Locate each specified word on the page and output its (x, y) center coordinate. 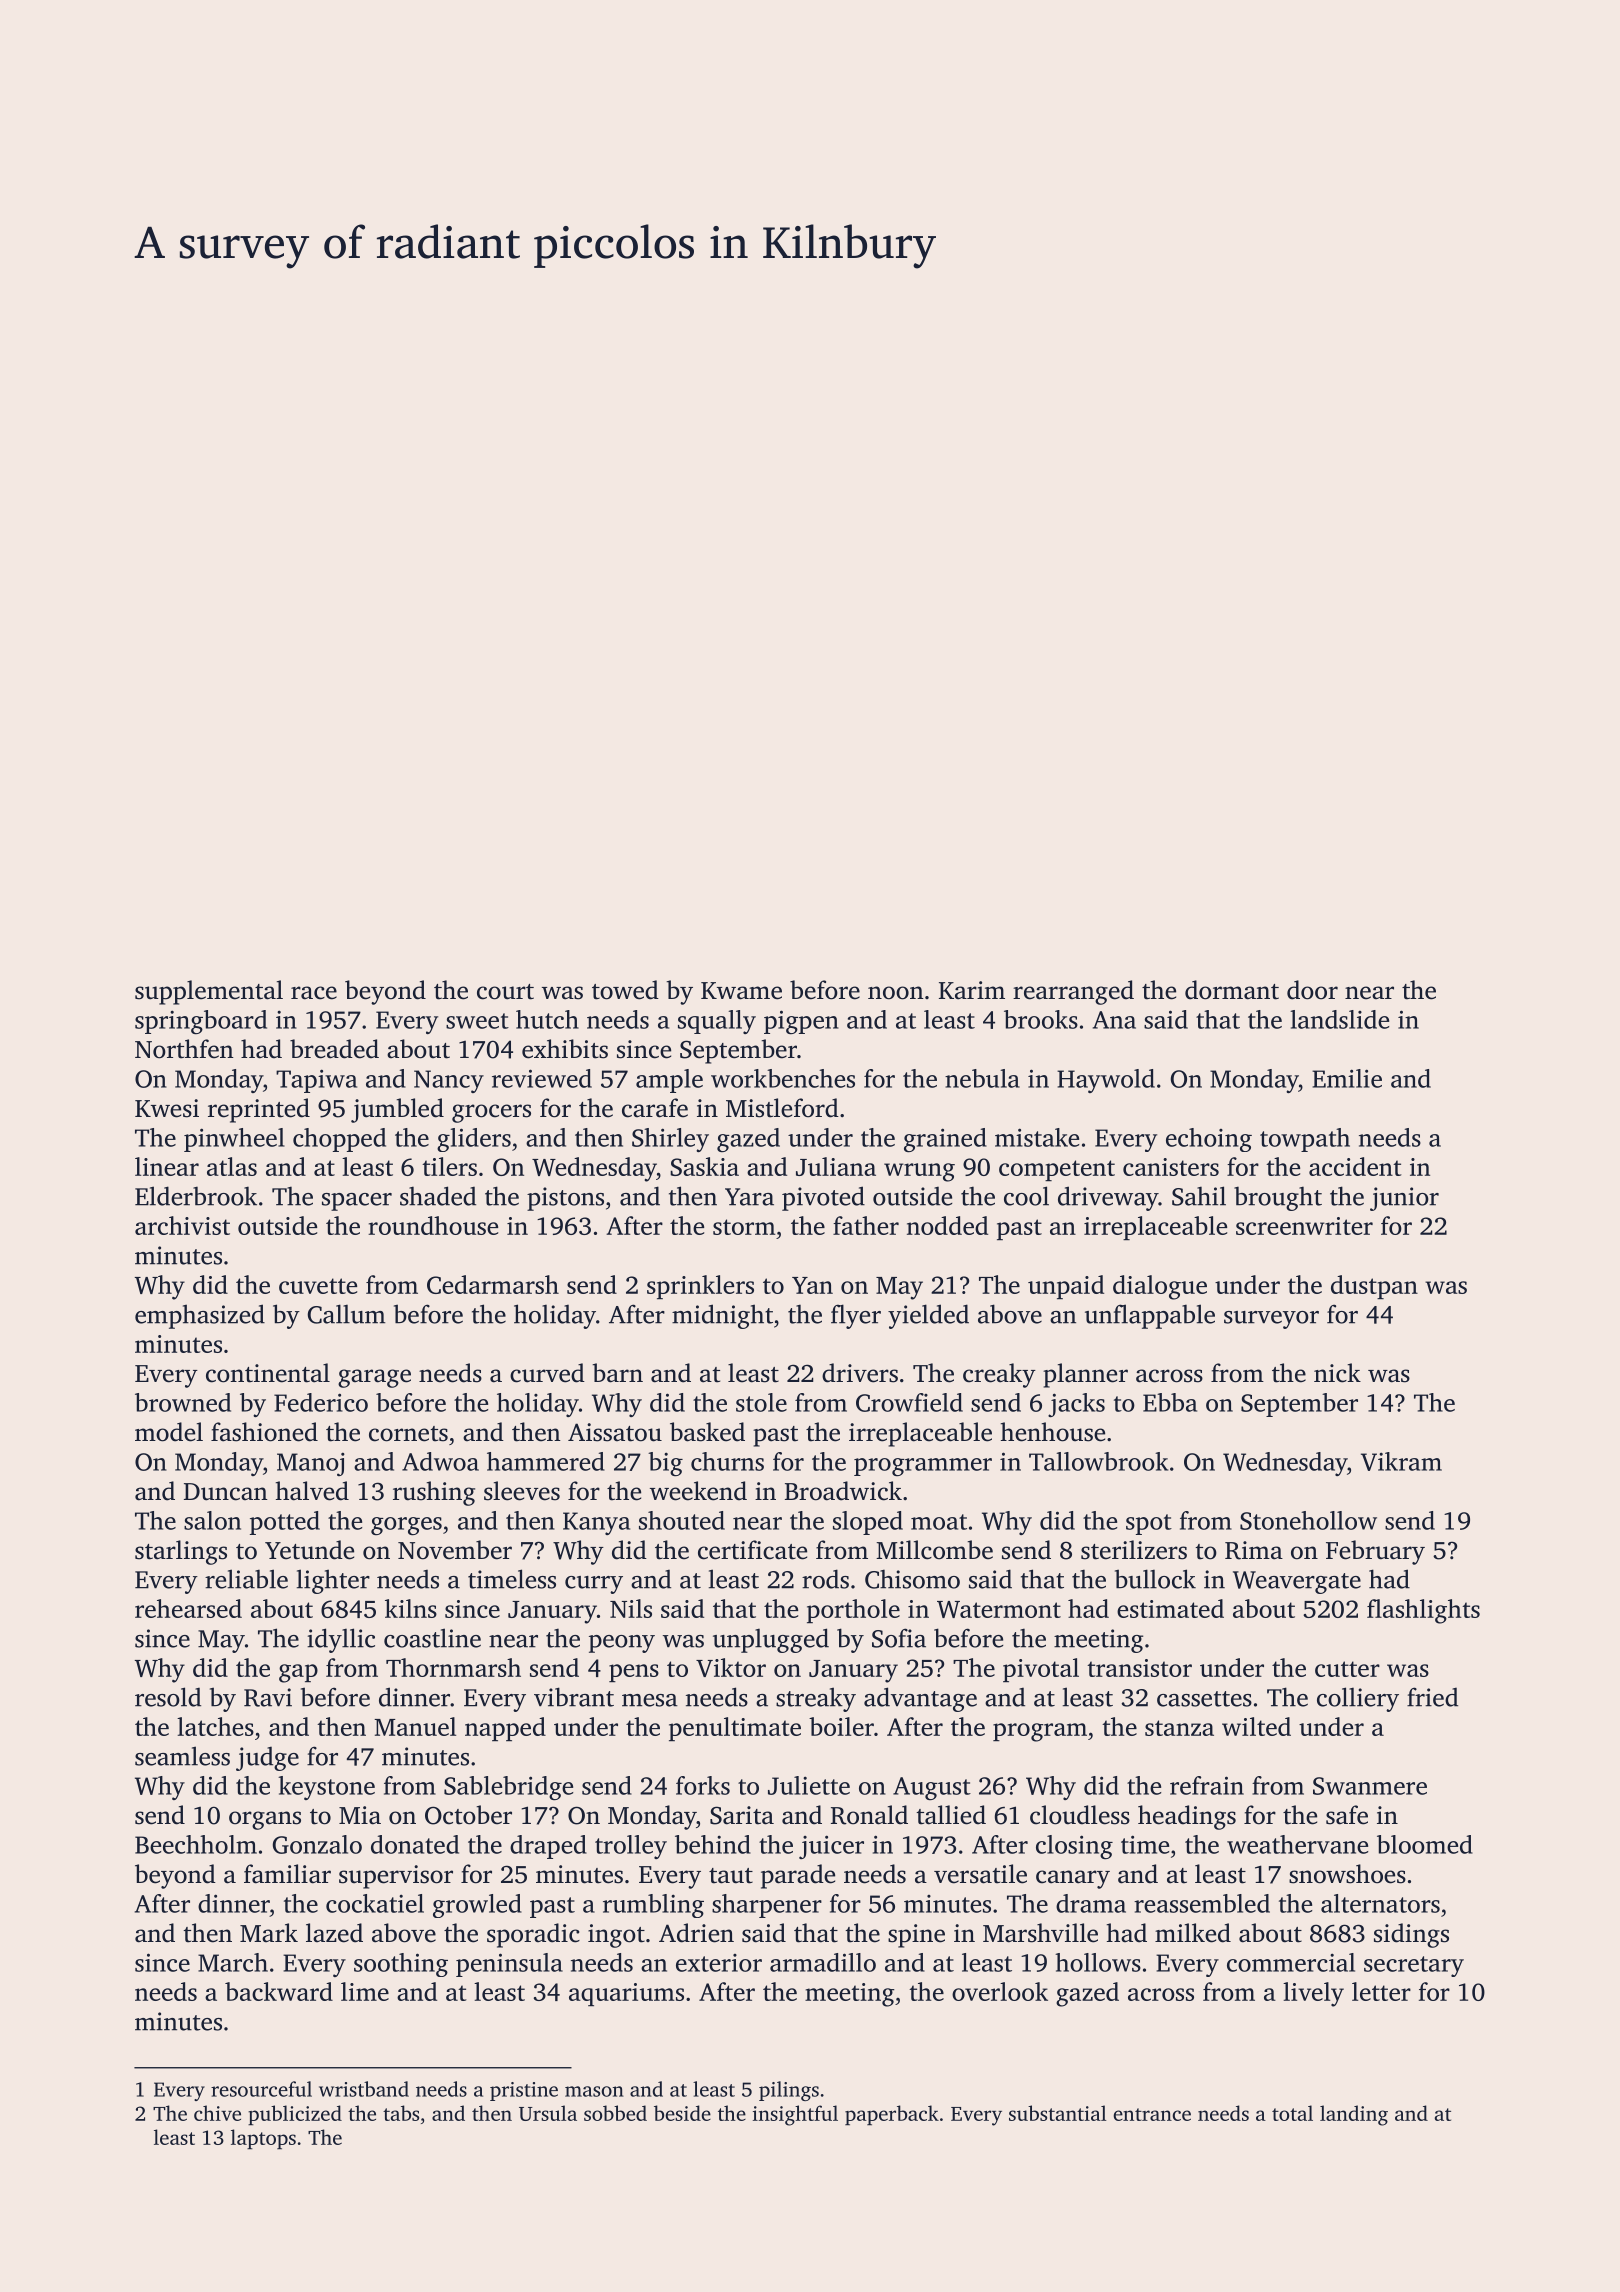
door (1312, 990)
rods (825, 1579)
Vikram (1401, 1461)
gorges (406, 1526)
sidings (1411, 1935)
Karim (972, 990)
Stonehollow (1308, 1520)
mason (594, 2091)
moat (939, 1522)
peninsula (509, 1965)
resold (168, 1697)
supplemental (209, 992)
